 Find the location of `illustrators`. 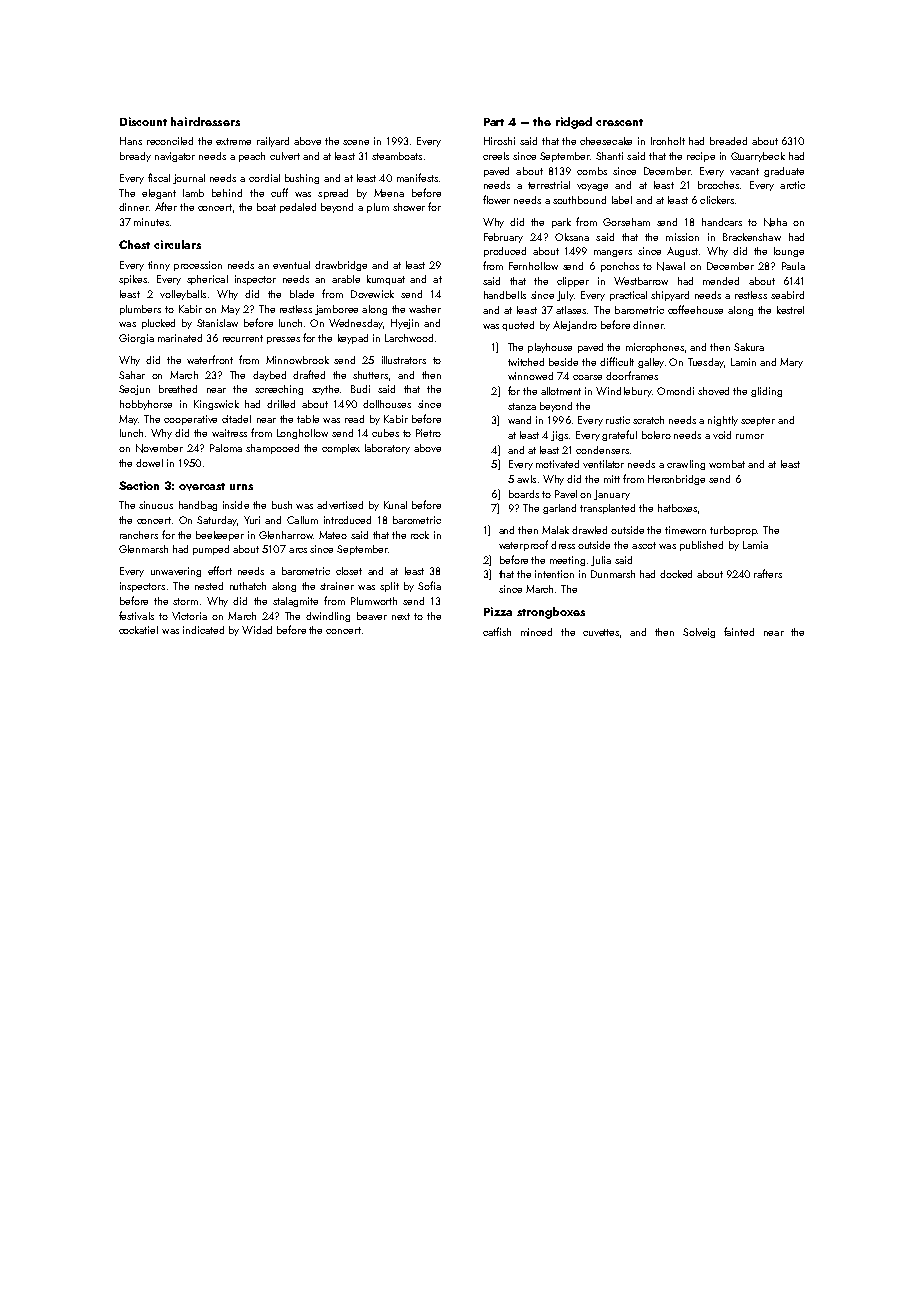

illustrators is located at coordinates (404, 360).
